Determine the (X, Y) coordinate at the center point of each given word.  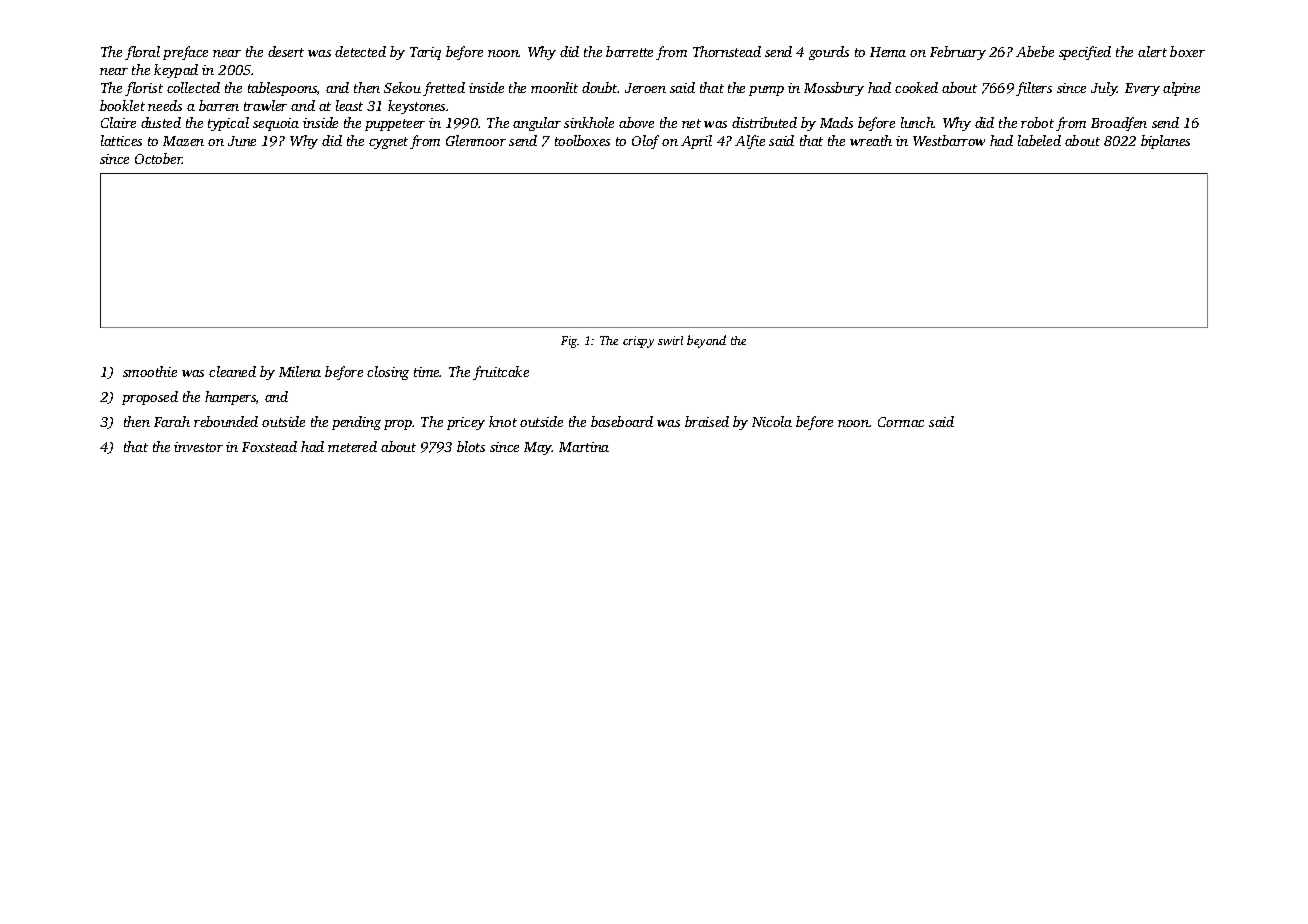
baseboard (622, 421)
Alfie (750, 142)
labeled (1039, 140)
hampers (230, 398)
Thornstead (727, 51)
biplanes (1165, 142)
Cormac (901, 422)
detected (360, 51)
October (158, 158)
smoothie (150, 371)
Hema (888, 52)
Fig (569, 342)
